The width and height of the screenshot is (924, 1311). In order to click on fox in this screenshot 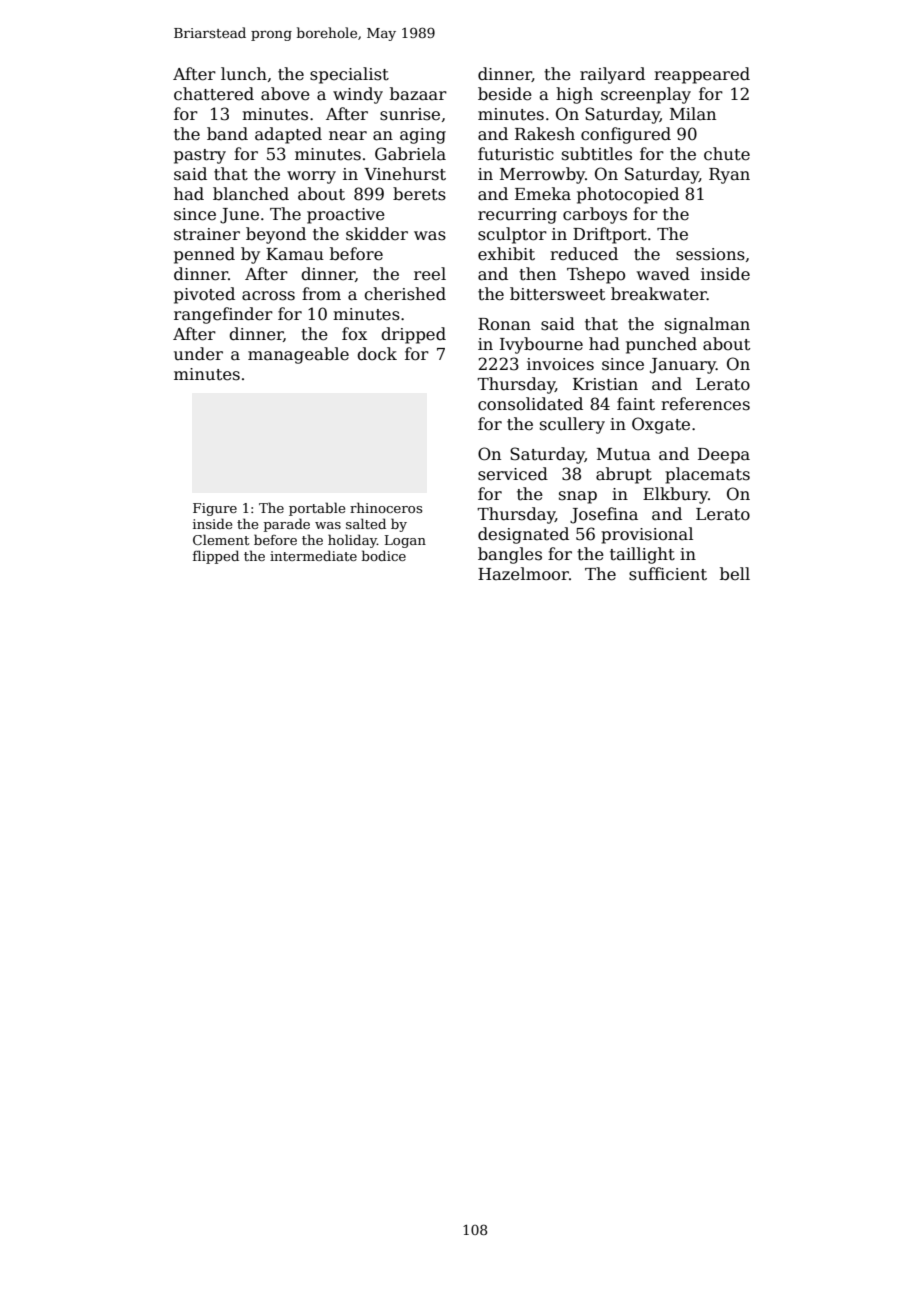, I will do `click(354, 333)`.
